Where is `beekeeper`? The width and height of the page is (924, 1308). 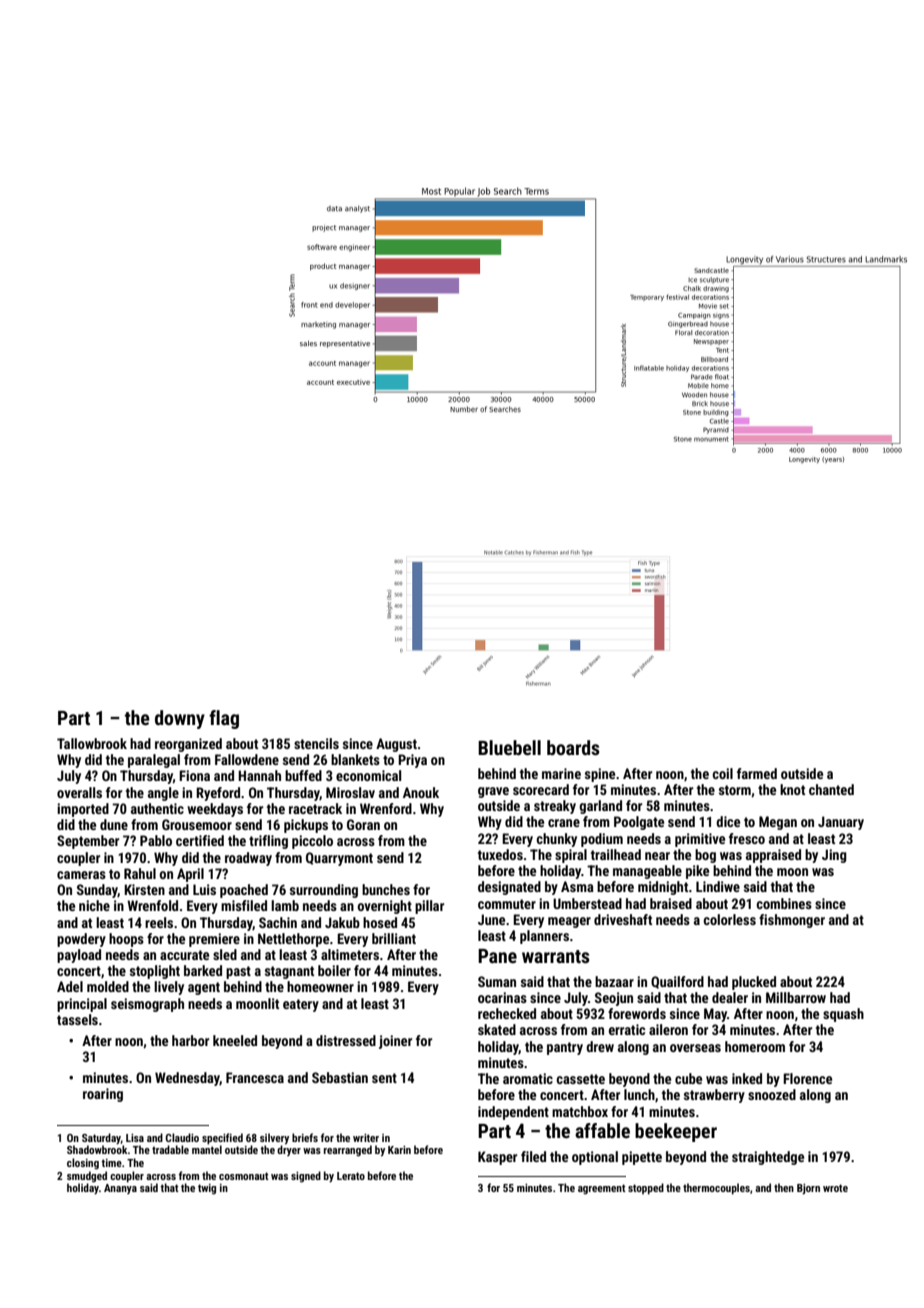 beekeeper is located at coordinates (676, 1132).
